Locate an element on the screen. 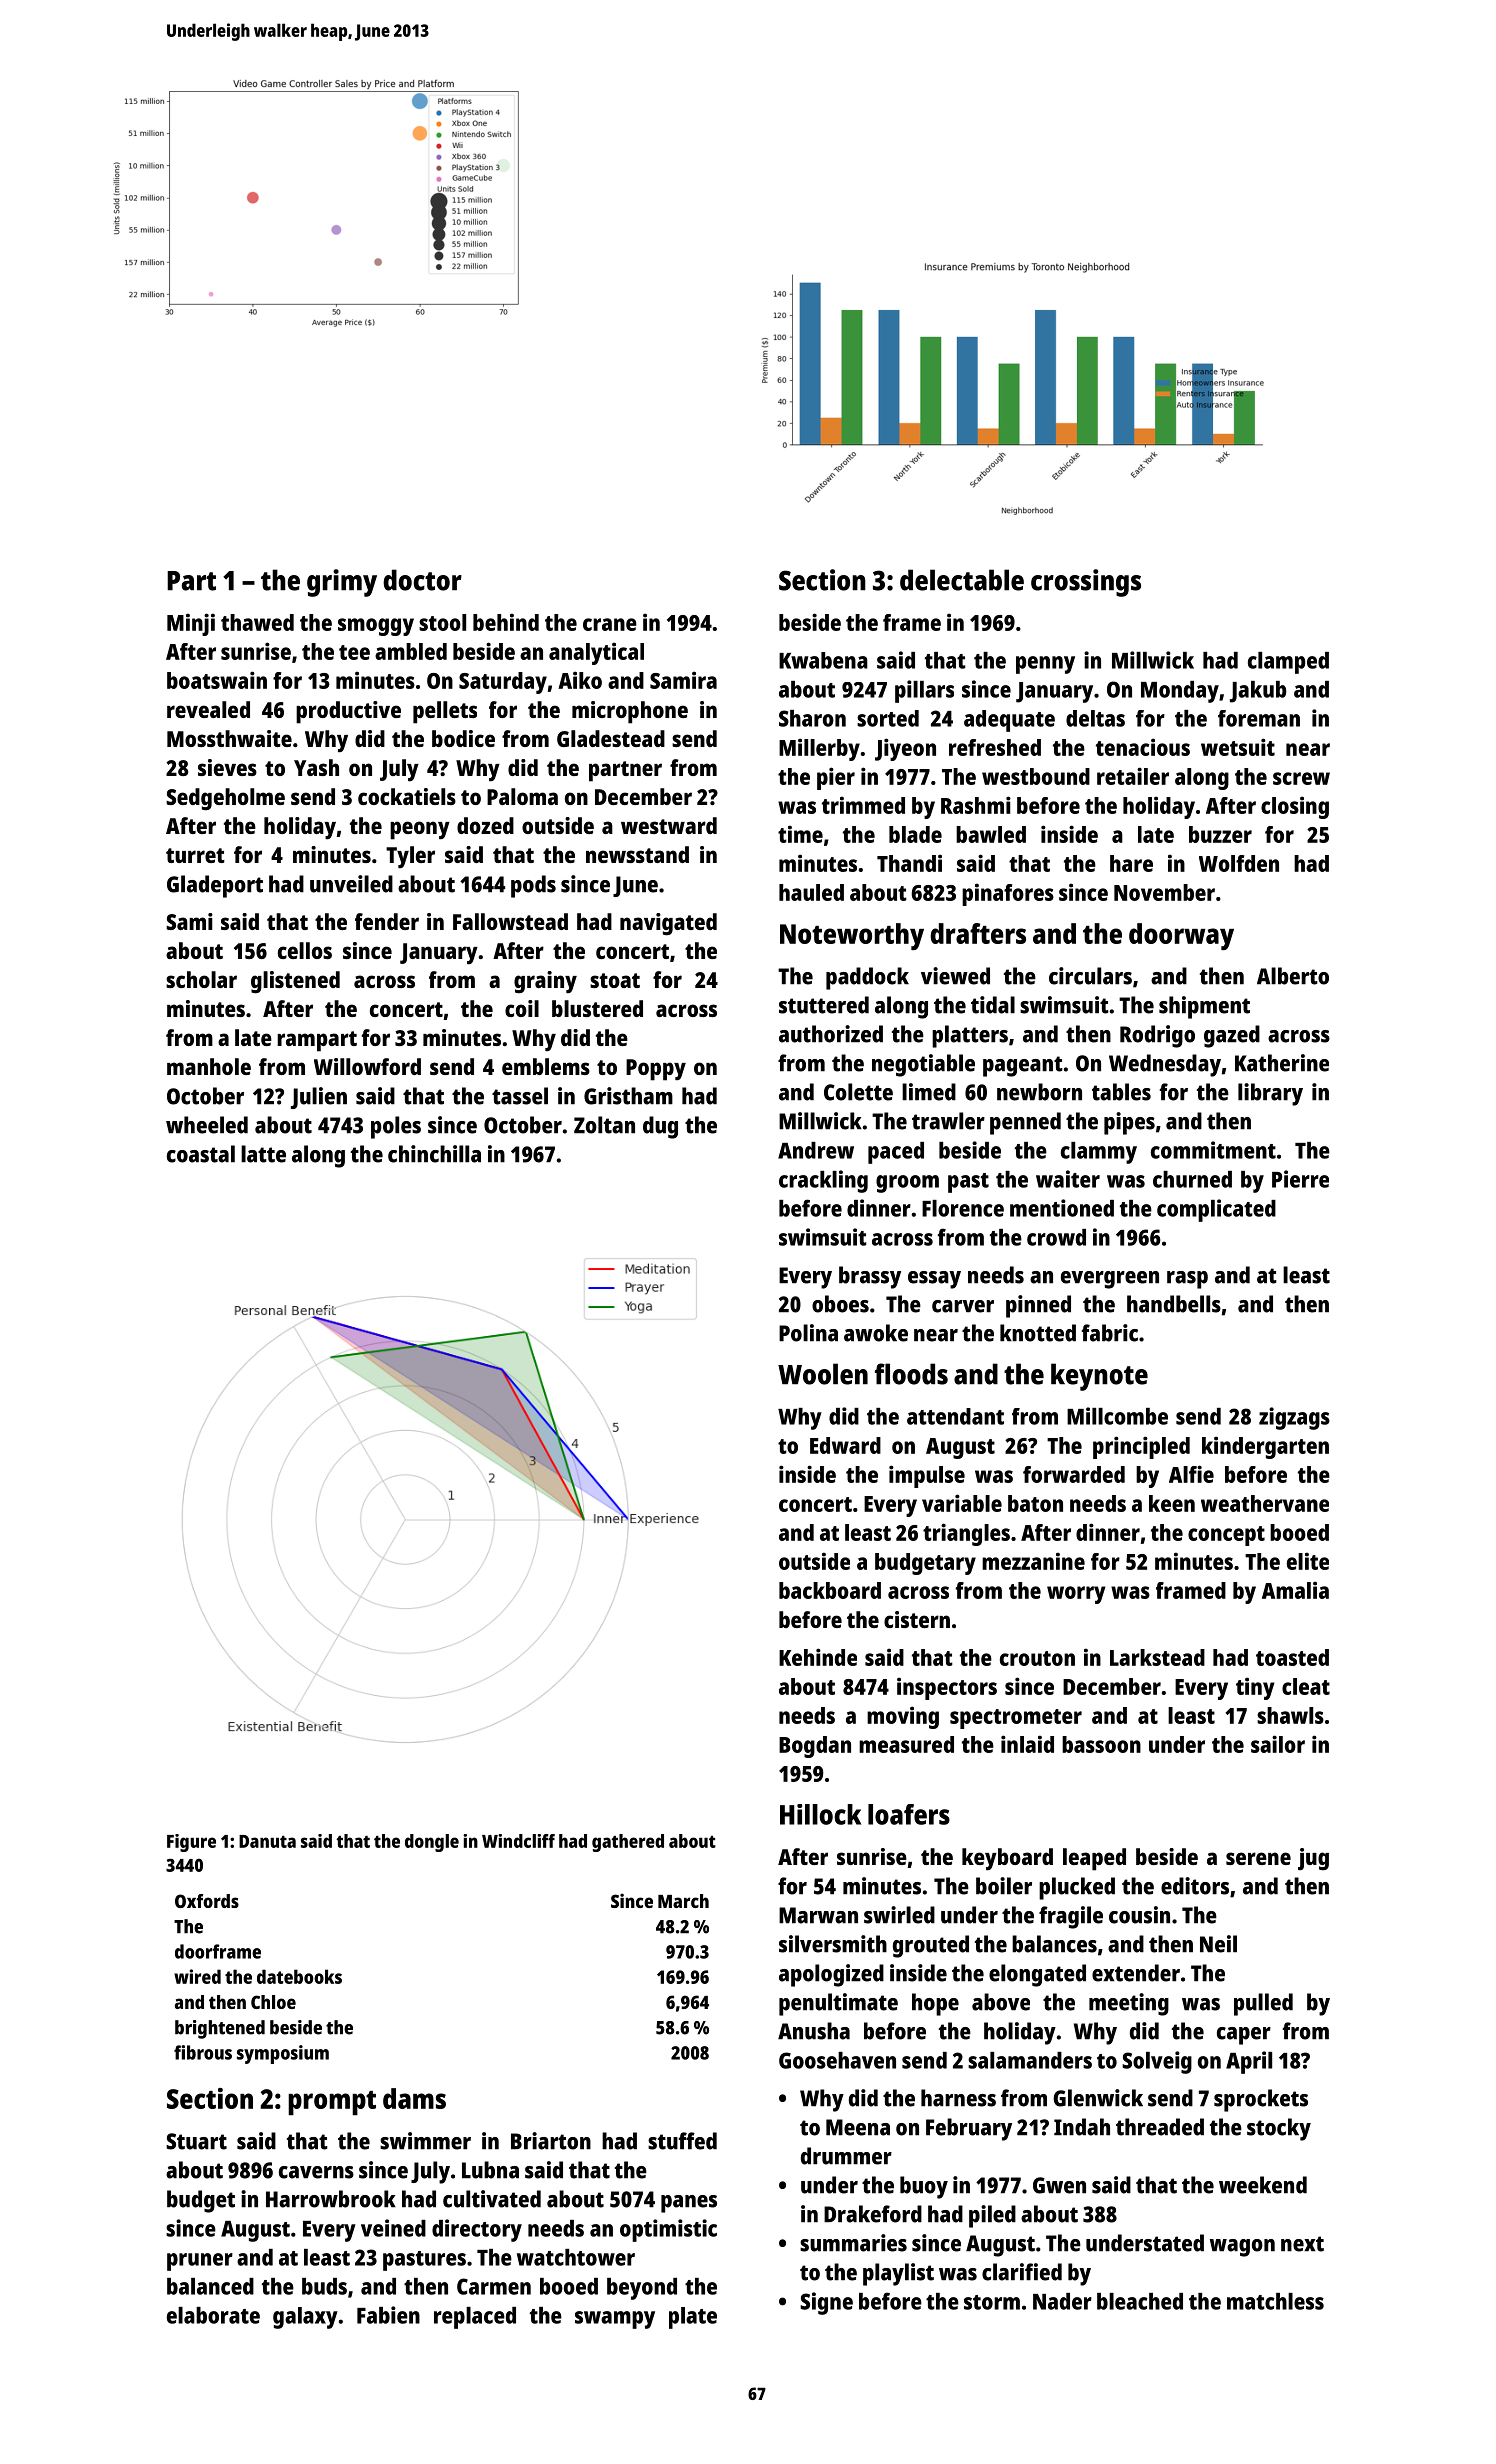 The height and width of the screenshot is (2464, 1496). crossings is located at coordinates (1086, 583).
